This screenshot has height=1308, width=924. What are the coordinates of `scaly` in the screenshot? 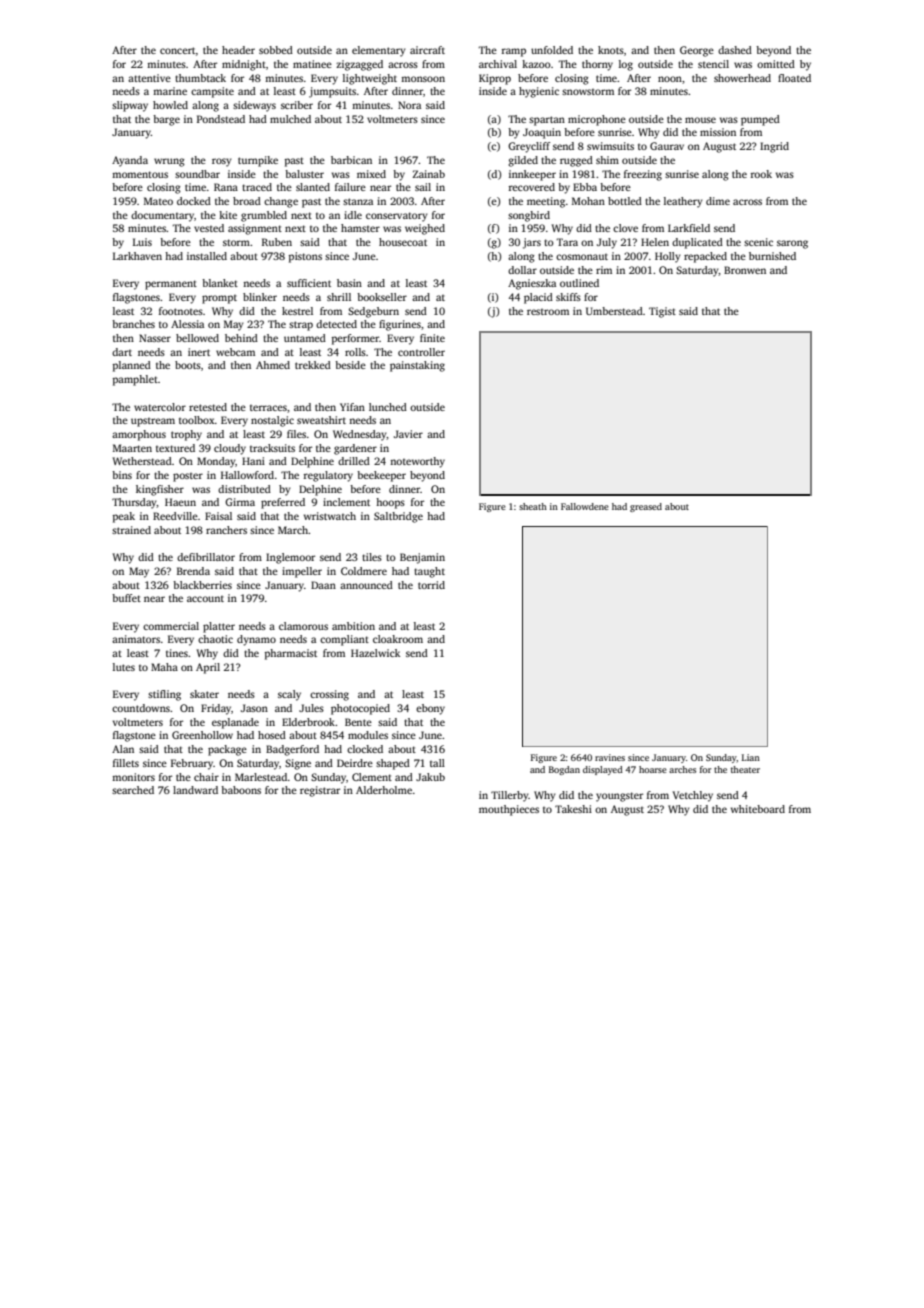 It's located at (289, 695).
